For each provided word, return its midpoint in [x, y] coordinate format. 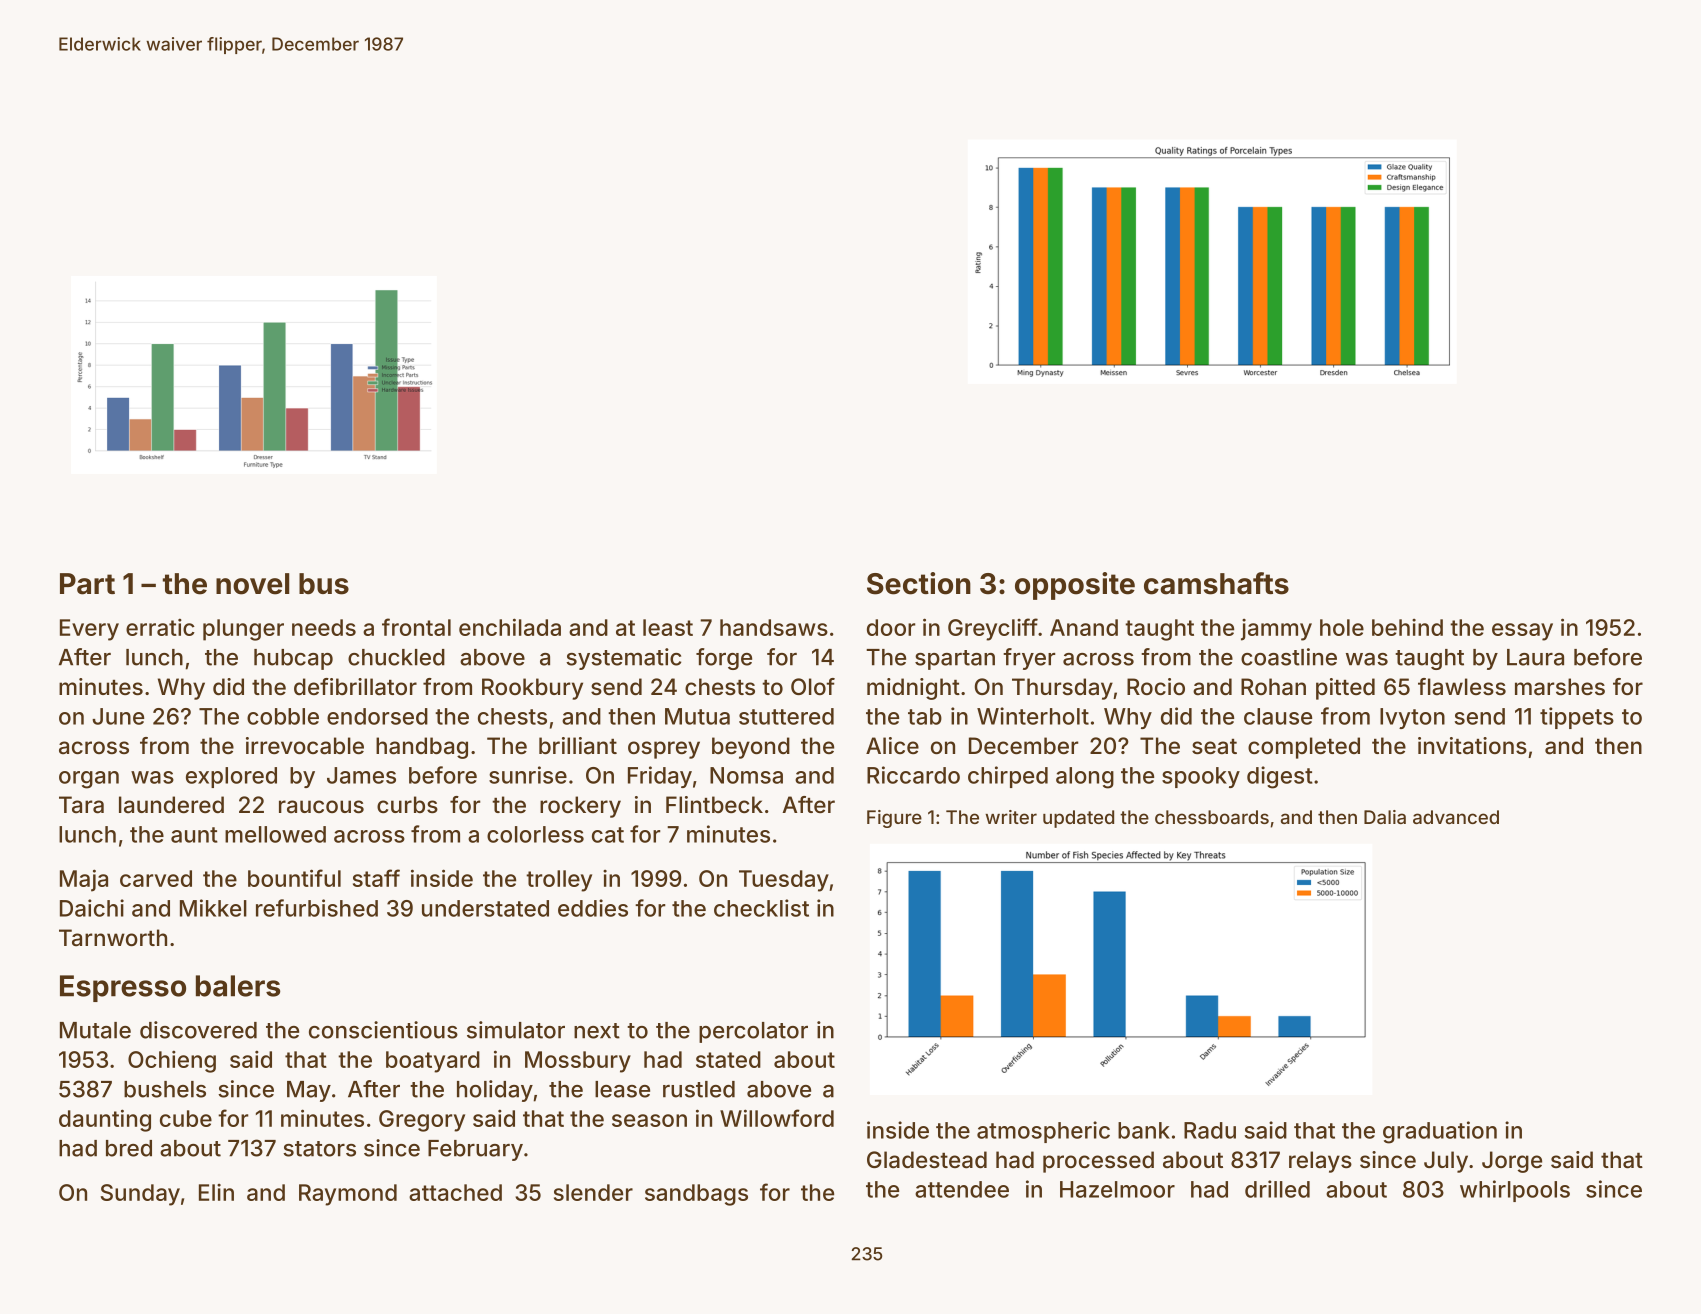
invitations [1472, 746]
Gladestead [927, 1160]
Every [89, 630]
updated [1078, 819]
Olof [813, 686]
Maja [84, 880]
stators [319, 1149]
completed [1304, 748]
